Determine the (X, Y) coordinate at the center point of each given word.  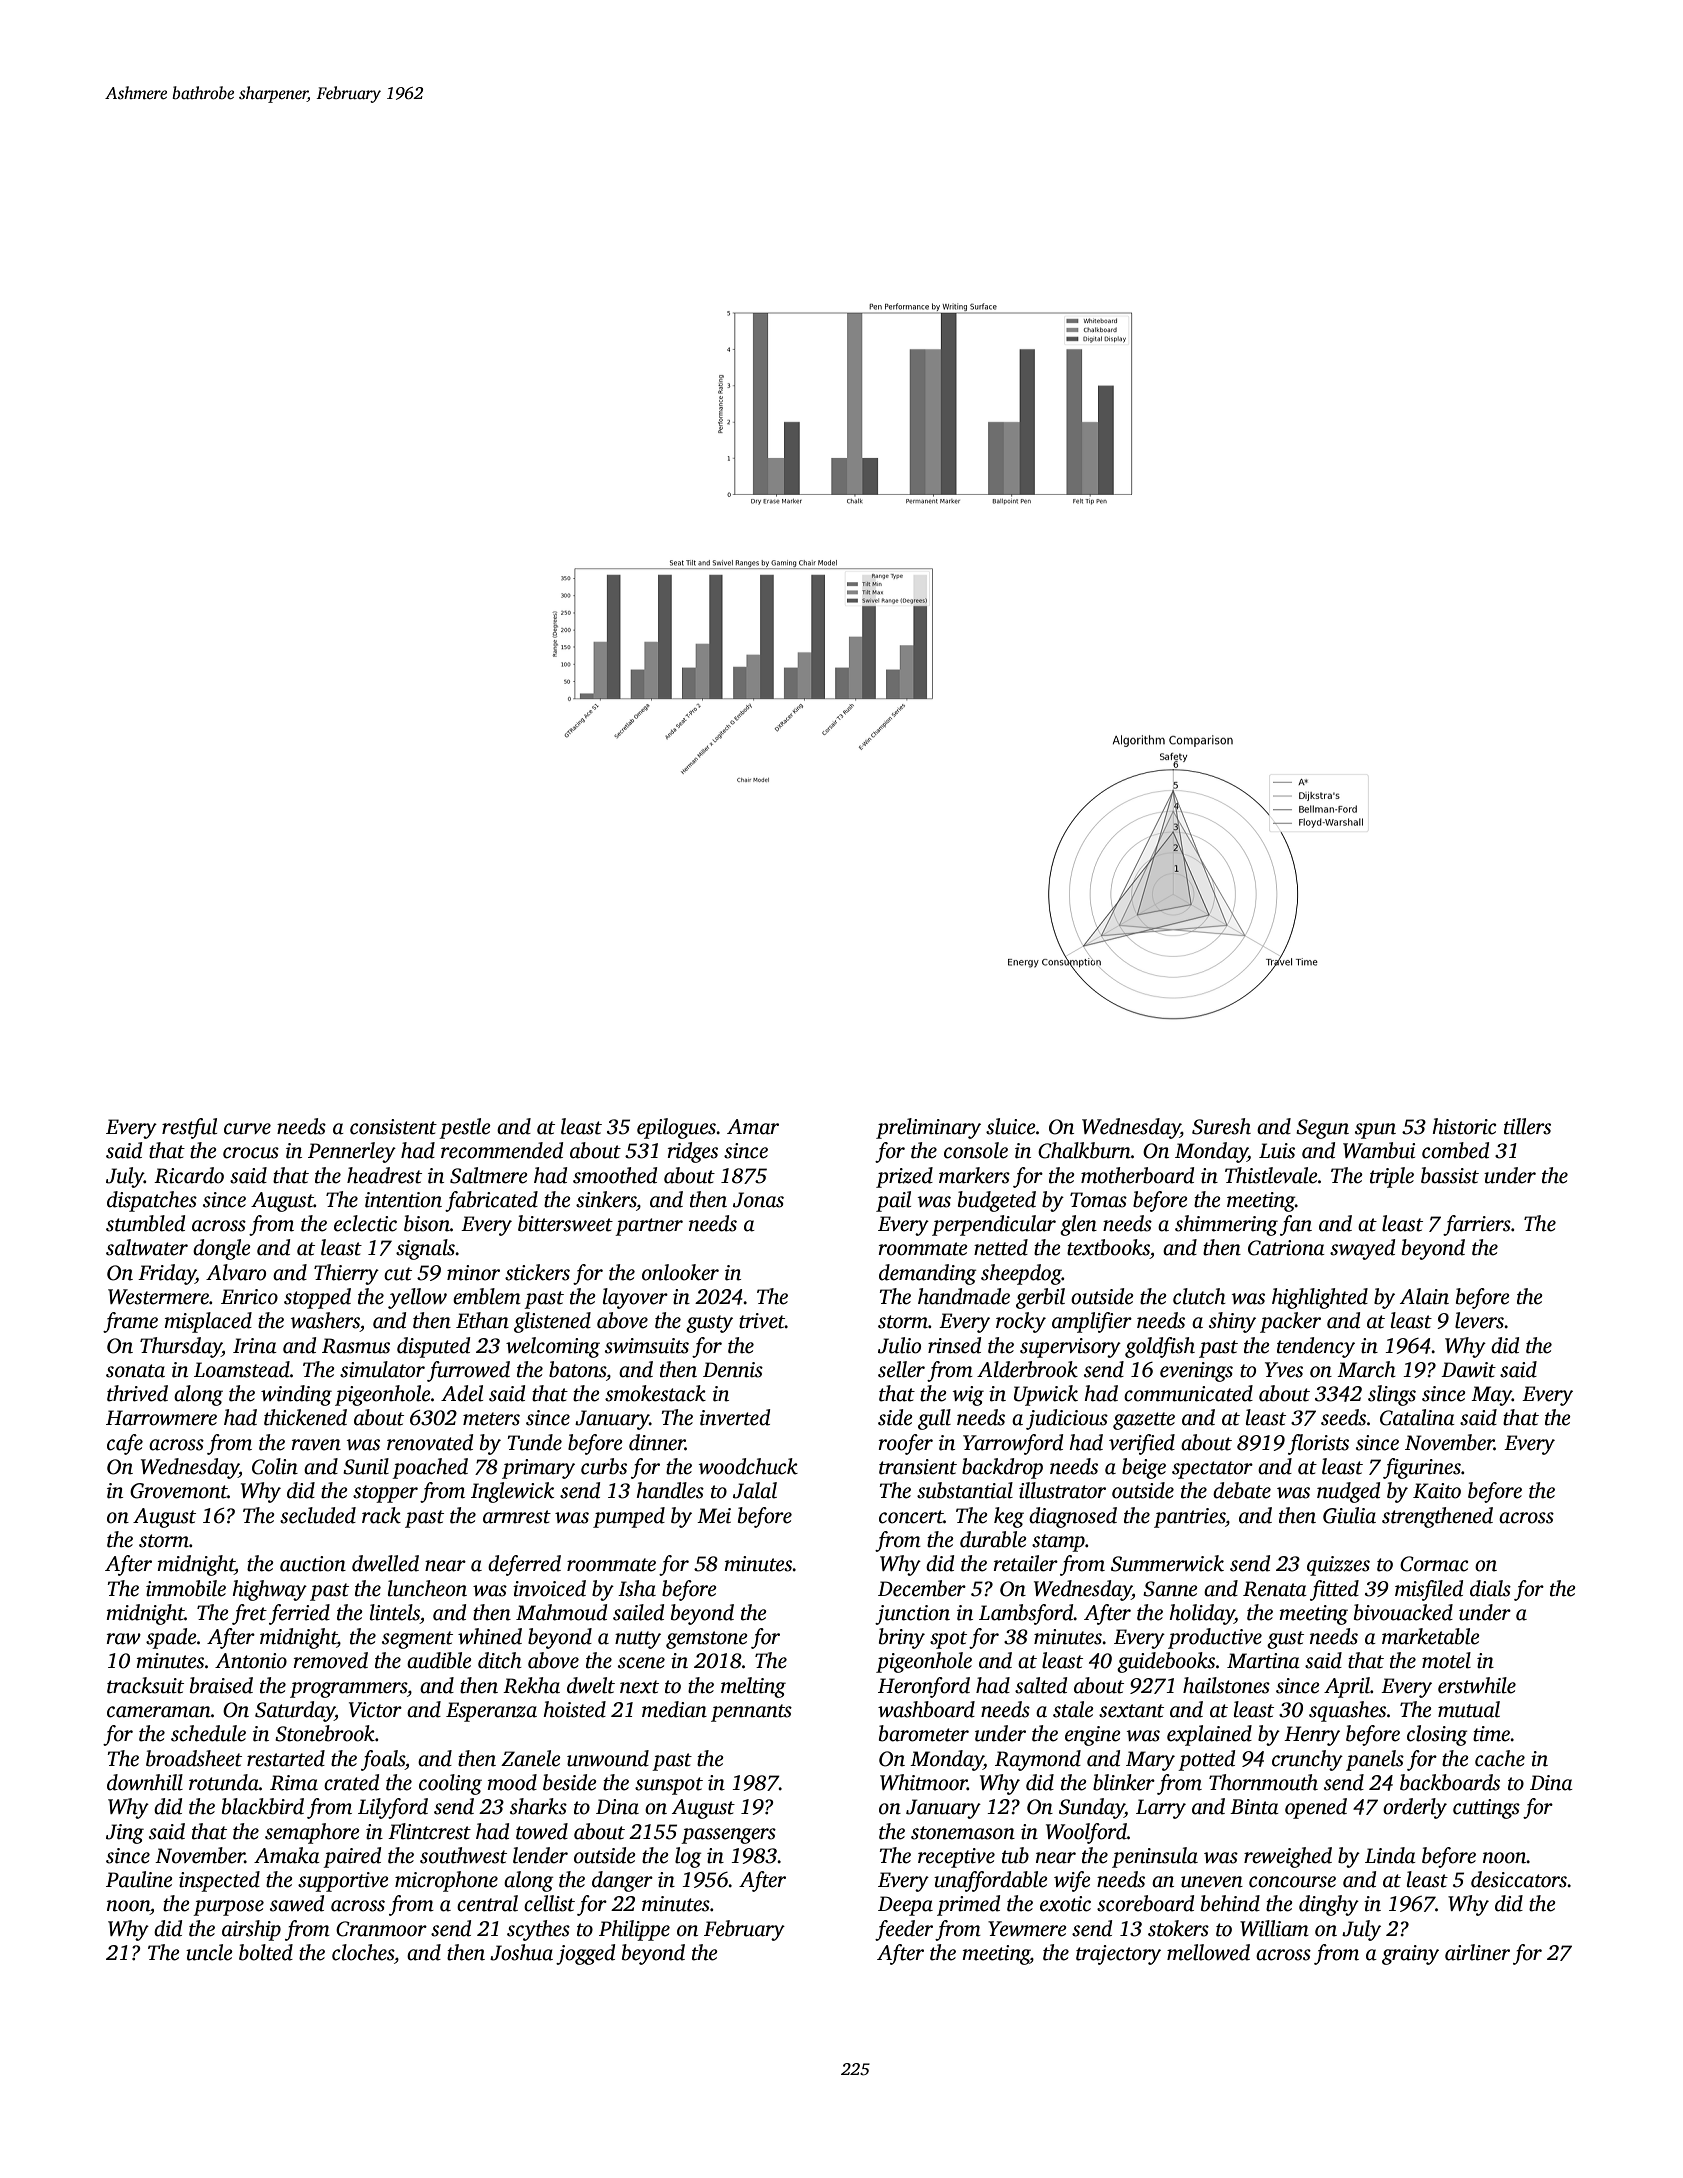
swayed (1362, 1249)
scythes (538, 1930)
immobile (186, 1588)
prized (904, 1177)
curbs (604, 1466)
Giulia (1349, 1515)
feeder (904, 1930)
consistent (393, 1127)
